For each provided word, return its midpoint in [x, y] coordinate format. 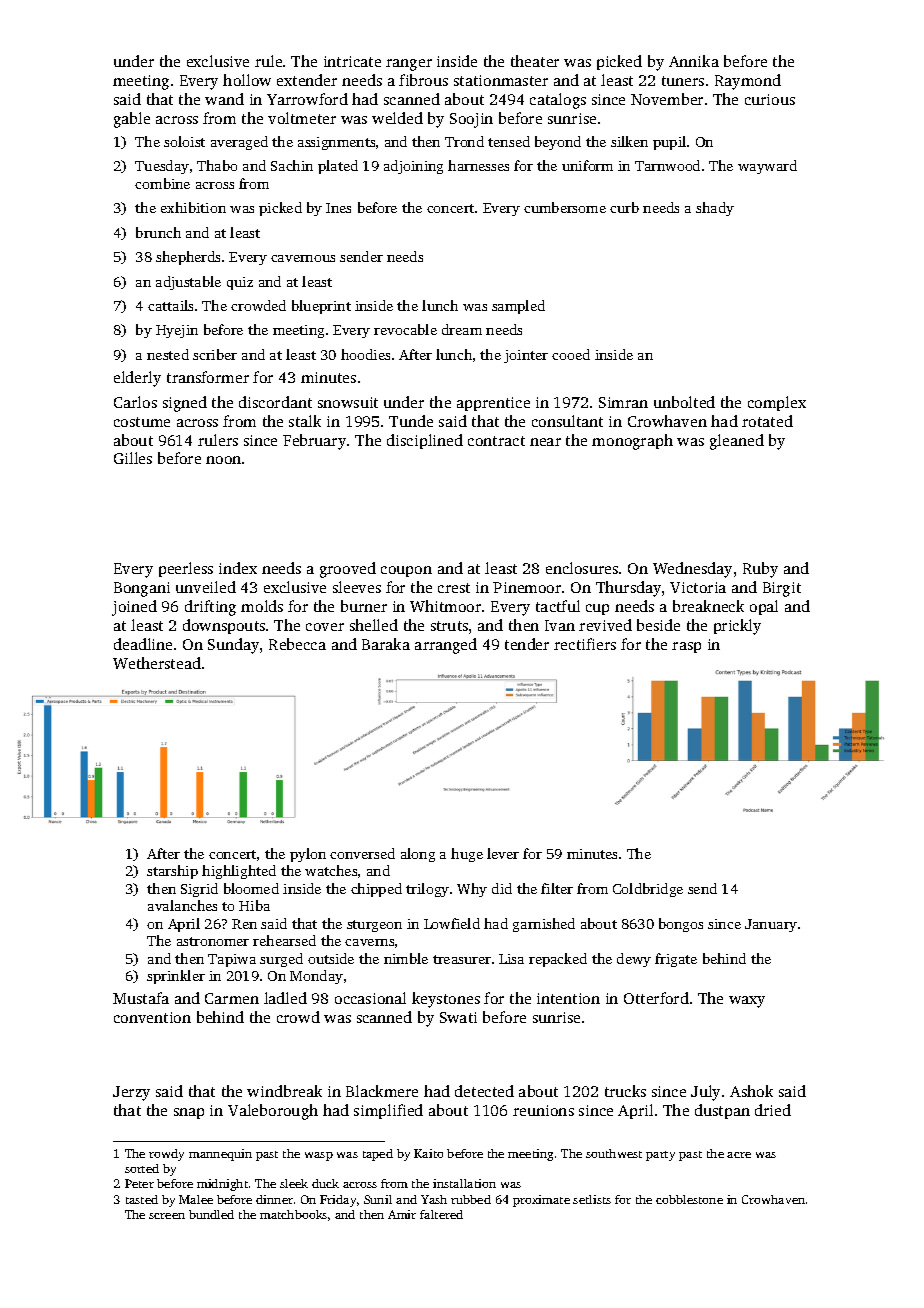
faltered [441, 1214]
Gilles [133, 458]
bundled [211, 1214]
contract [496, 441]
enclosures [582, 568]
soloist [184, 141]
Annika [694, 61]
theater [535, 61]
